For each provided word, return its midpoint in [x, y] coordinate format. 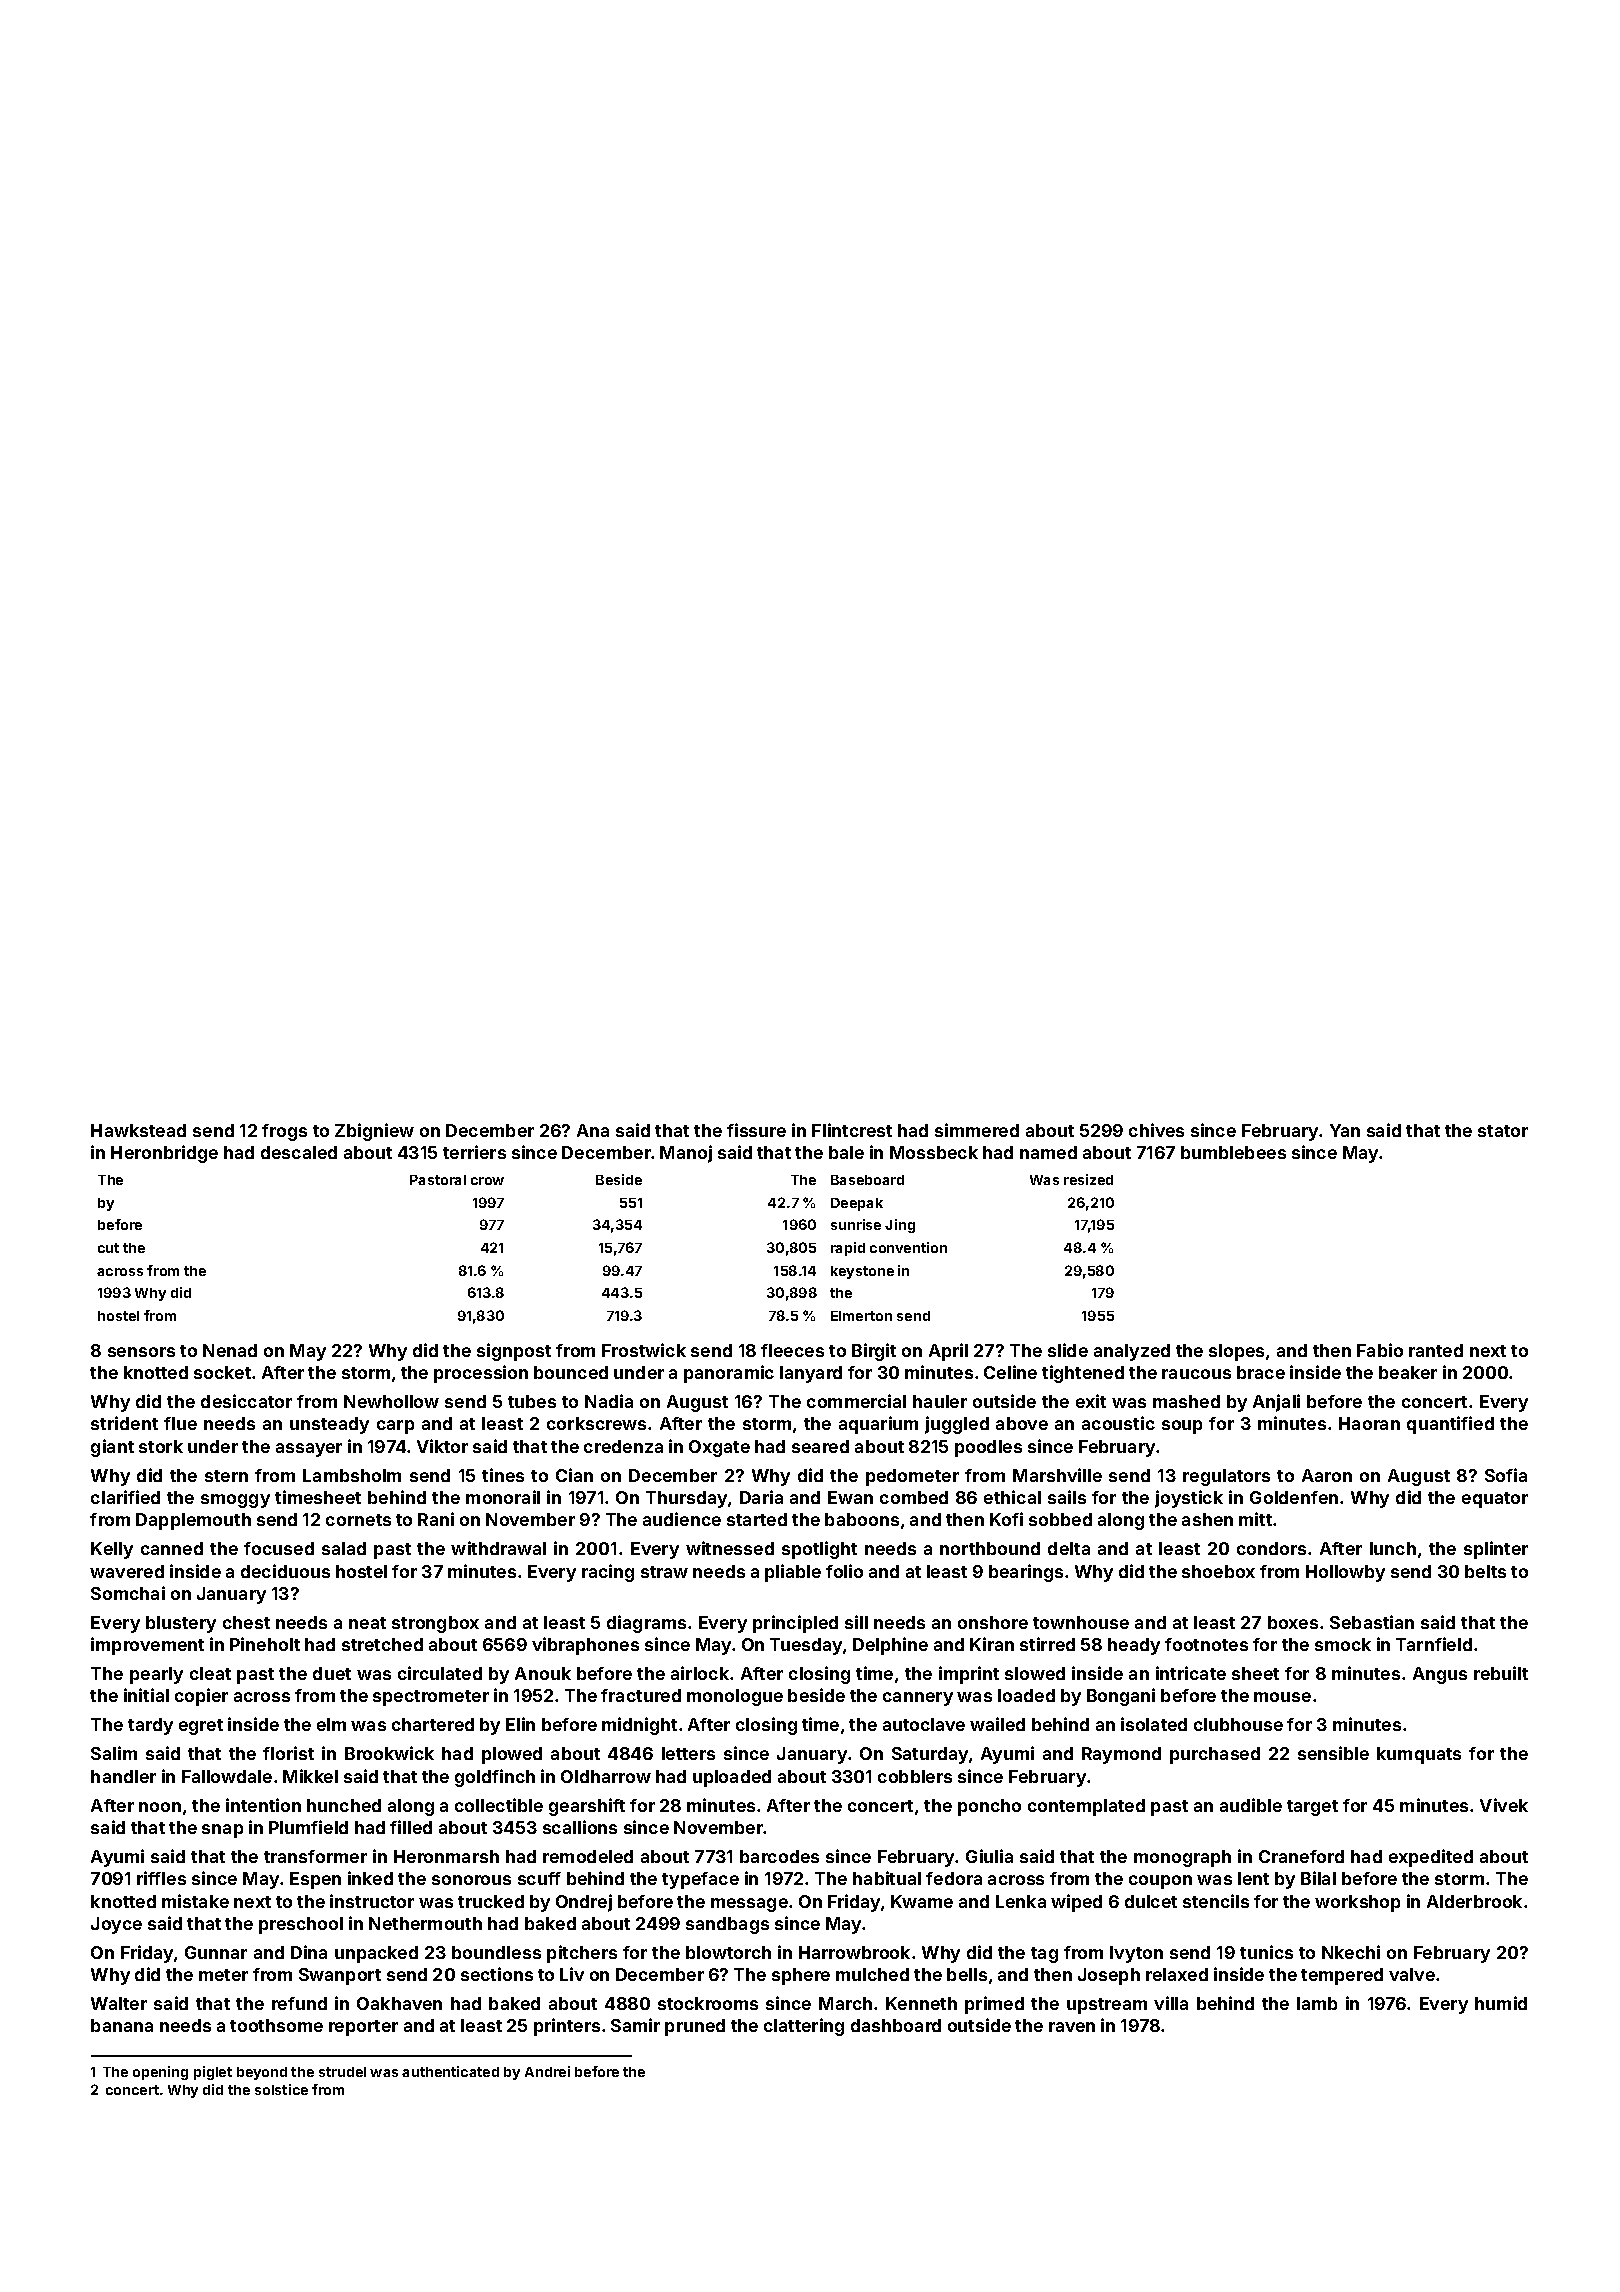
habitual [887, 1878]
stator [1503, 1131]
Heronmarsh [446, 1856]
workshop [1357, 1903]
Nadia [609, 1401]
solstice [281, 2089]
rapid [848, 1249]
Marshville [1057, 1475]
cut [108, 1248]
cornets [358, 1520]
